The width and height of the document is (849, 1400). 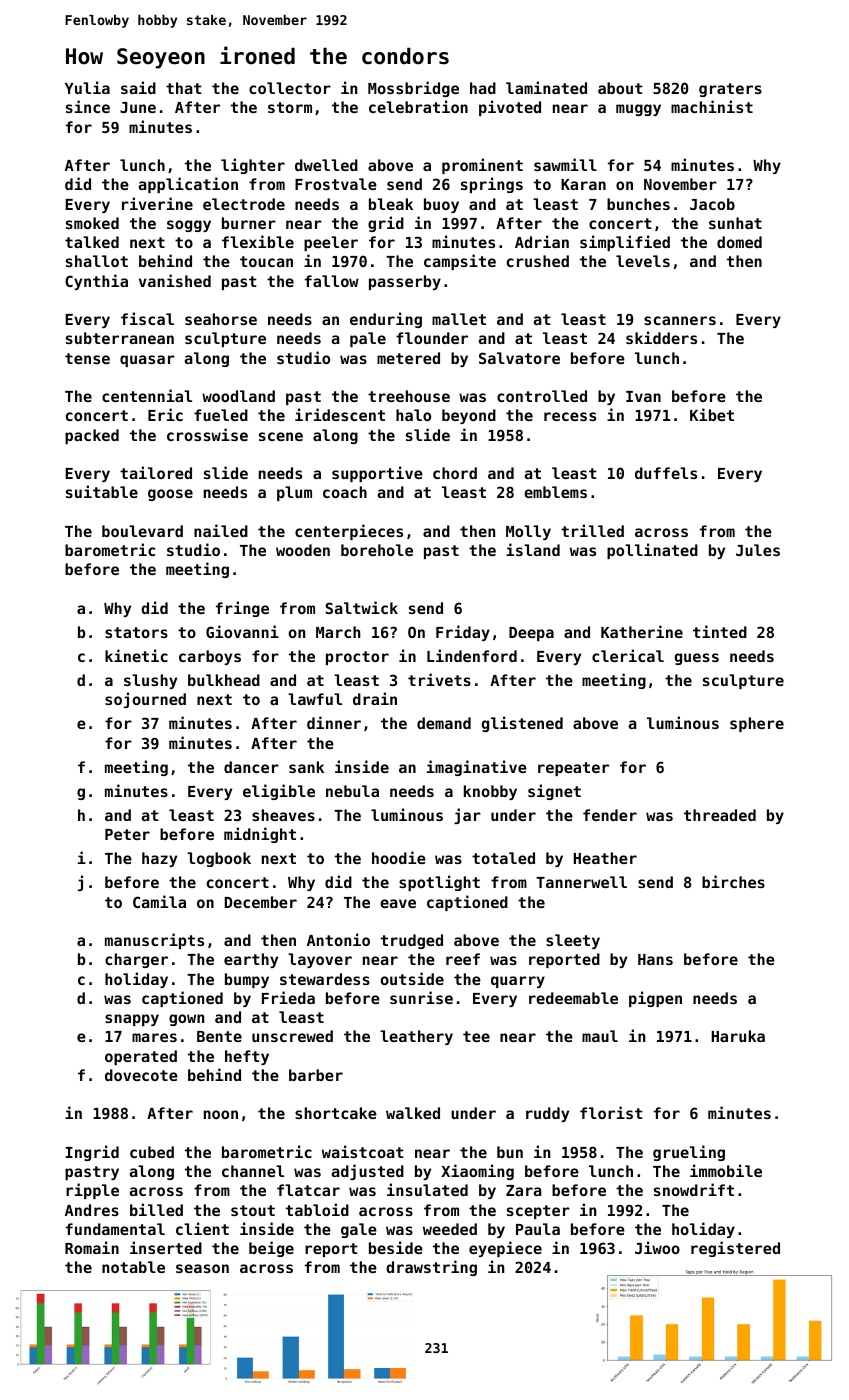 What do you see at coordinates (642, 631) in the document?
I see `Katherine` at bounding box center [642, 631].
